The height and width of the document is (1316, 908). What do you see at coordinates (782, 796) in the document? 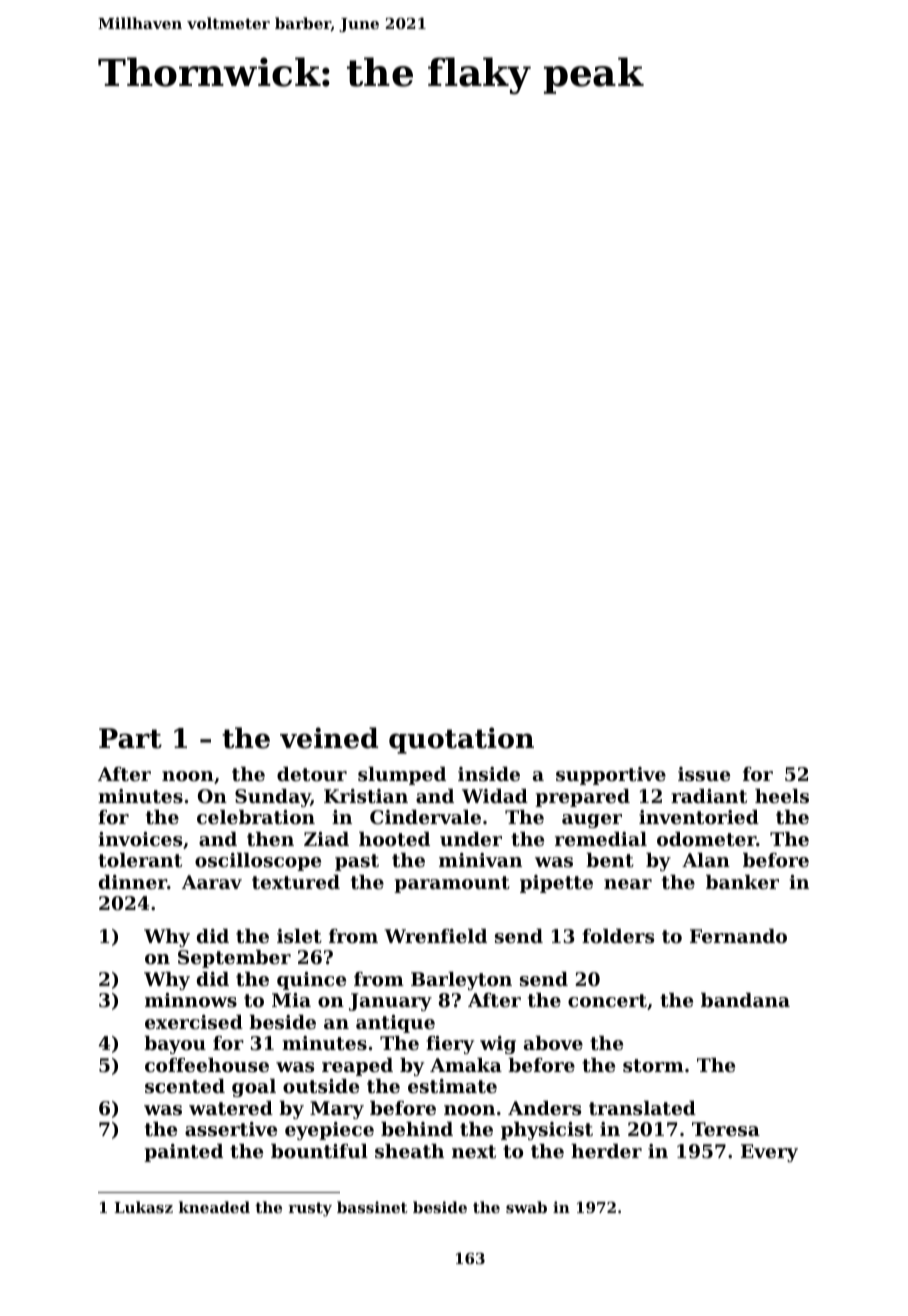
I see `heels` at bounding box center [782, 796].
